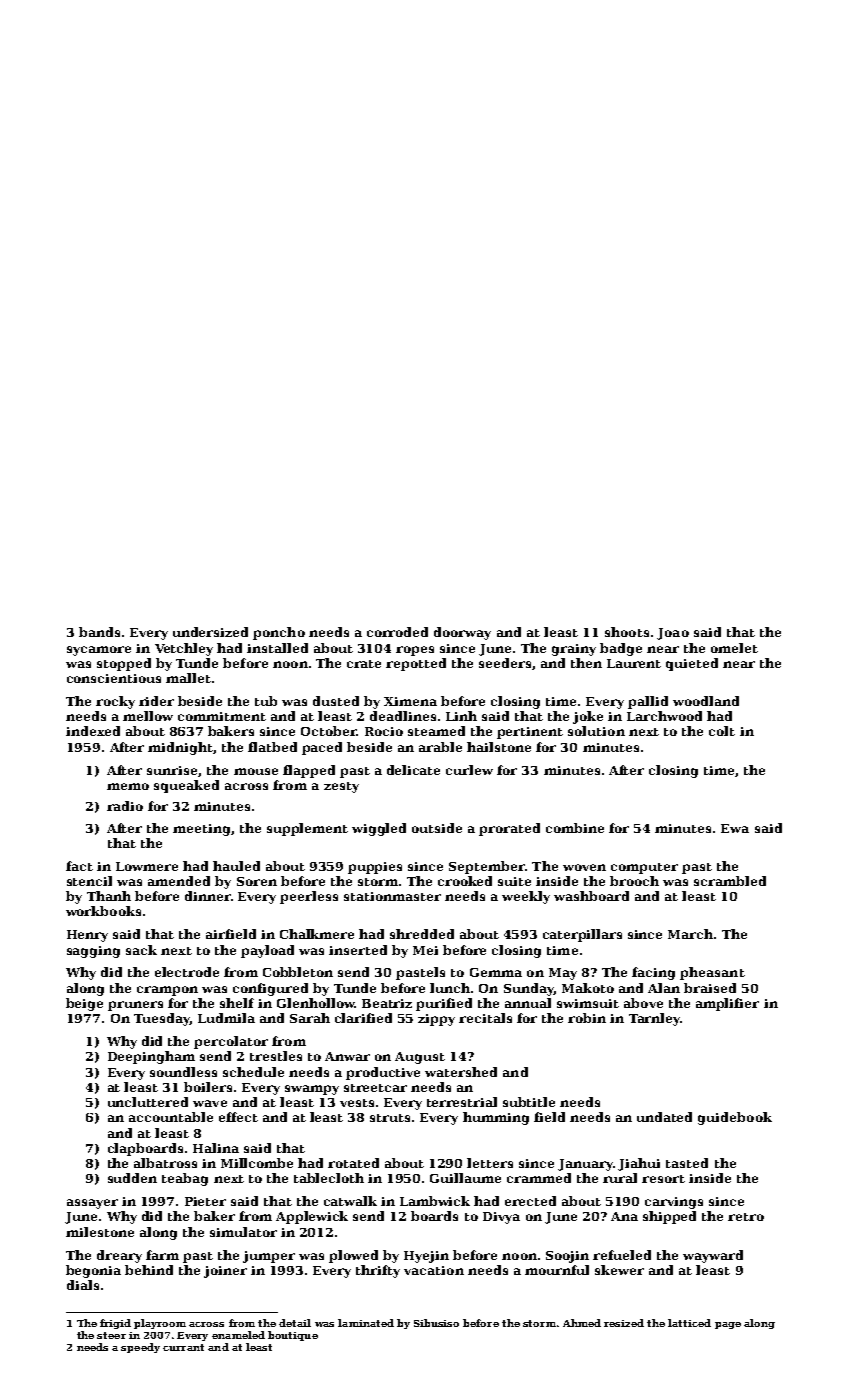  What do you see at coordinates (363, 1018) in the screenshot?
I see `clarified` at bounding box center [363, 1018].
